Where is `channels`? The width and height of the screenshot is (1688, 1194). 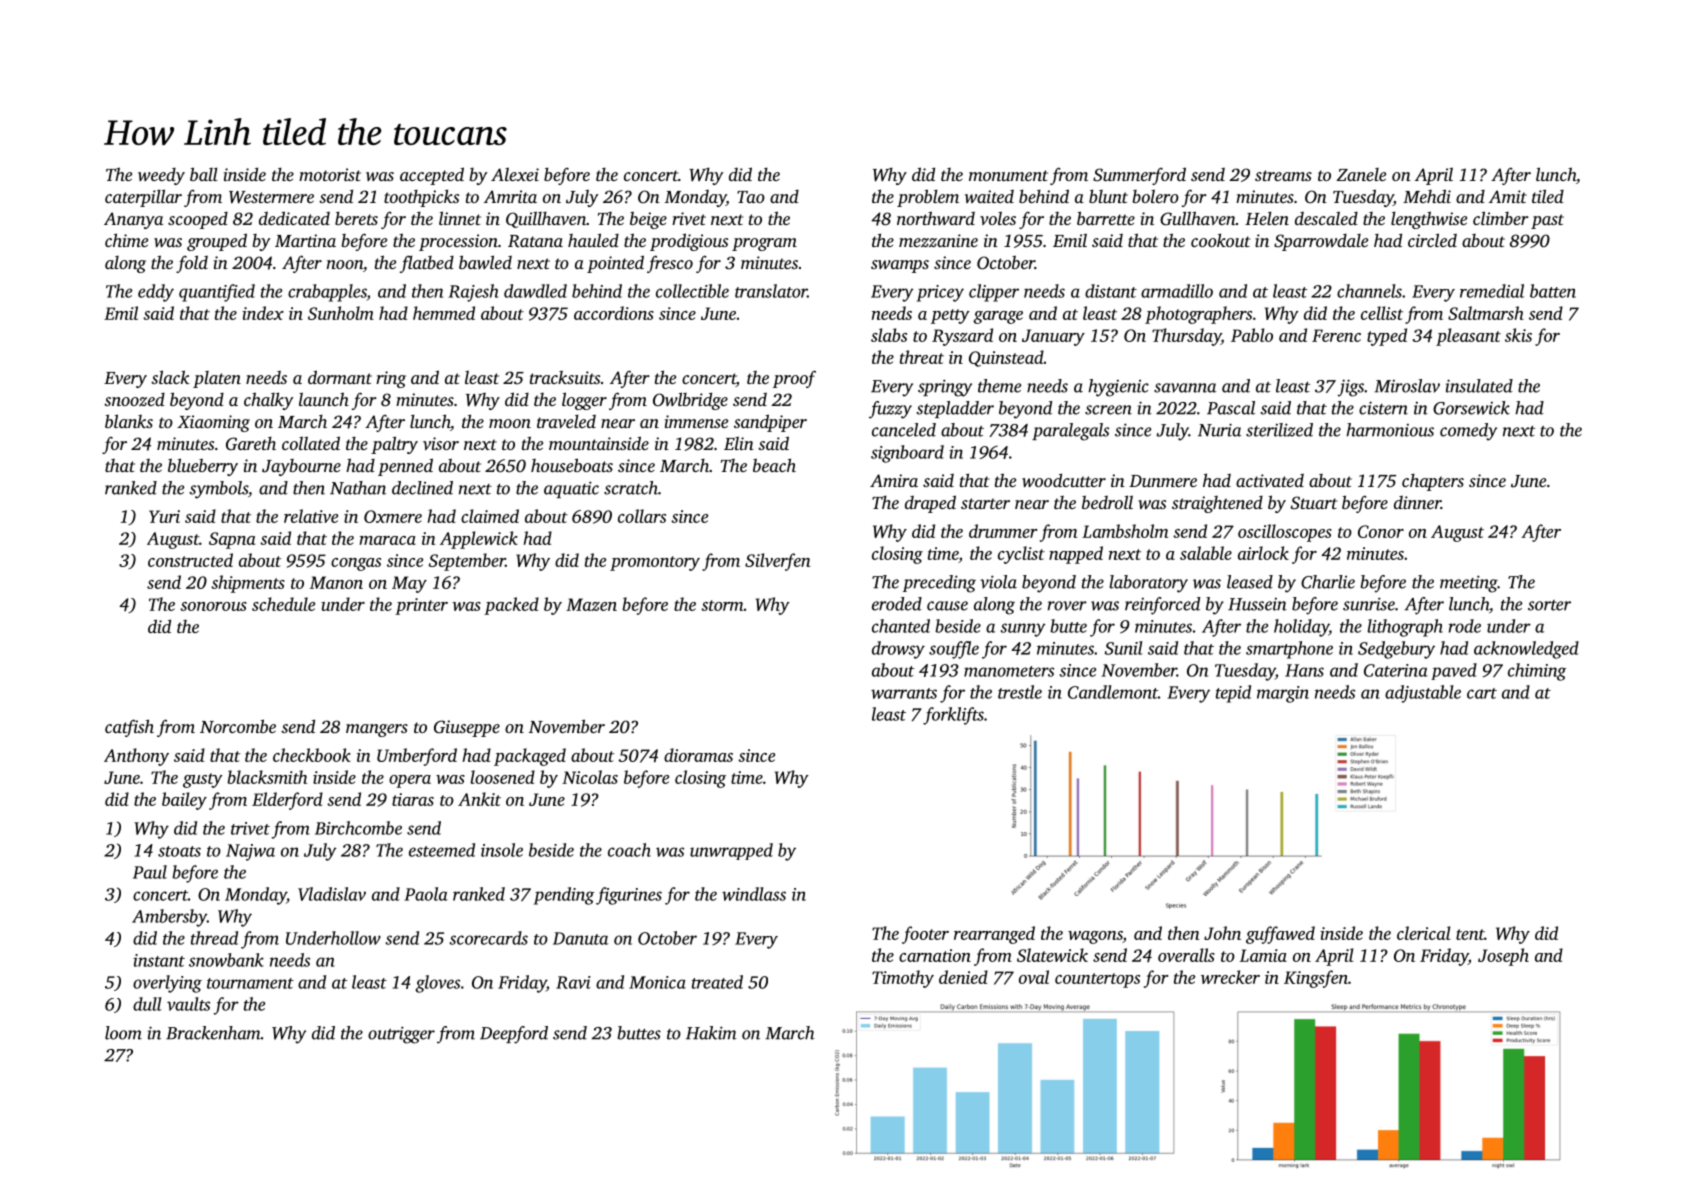
channels is located at coordinates (1369, 291).
